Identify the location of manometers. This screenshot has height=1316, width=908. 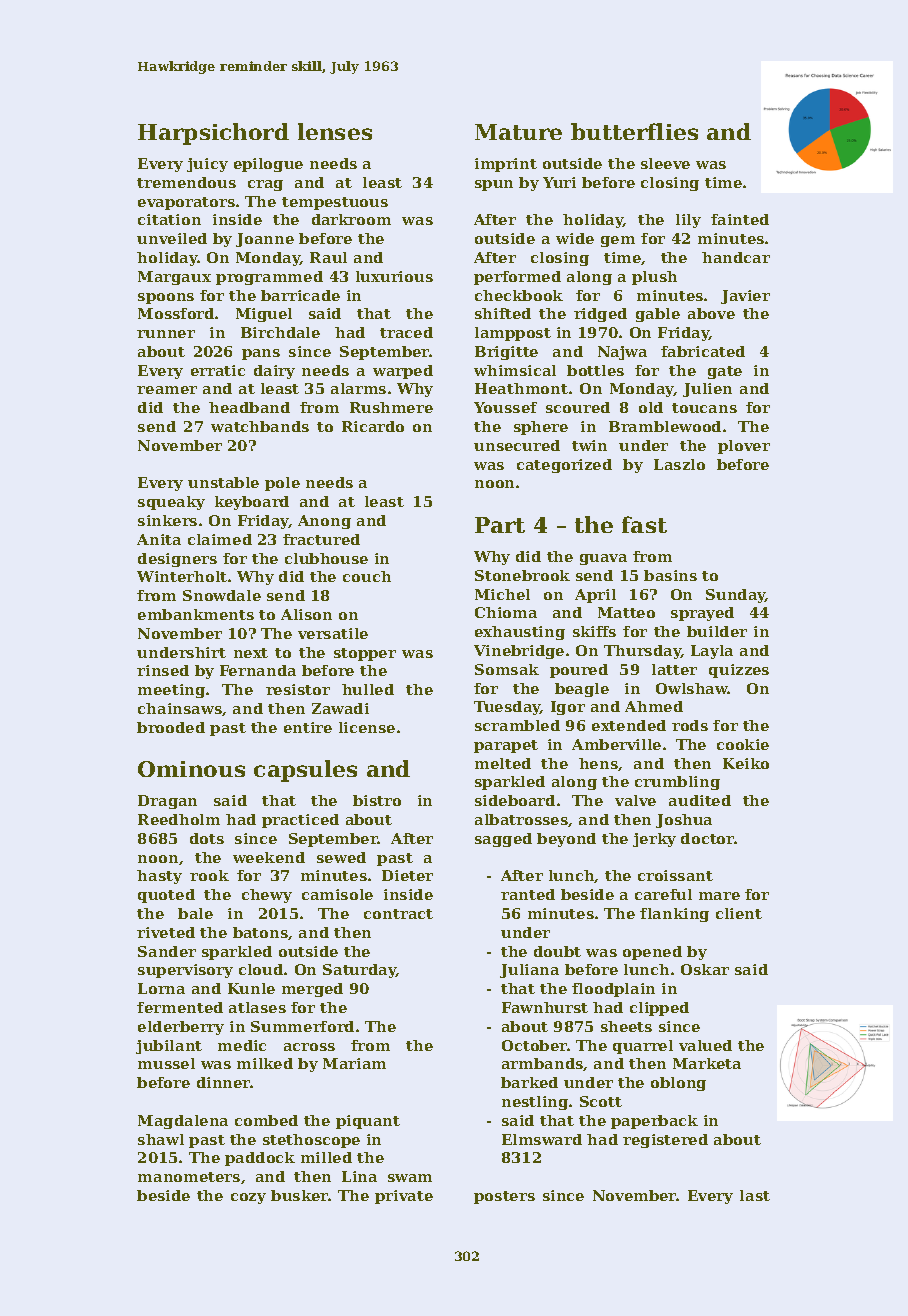
(189, 1177).
